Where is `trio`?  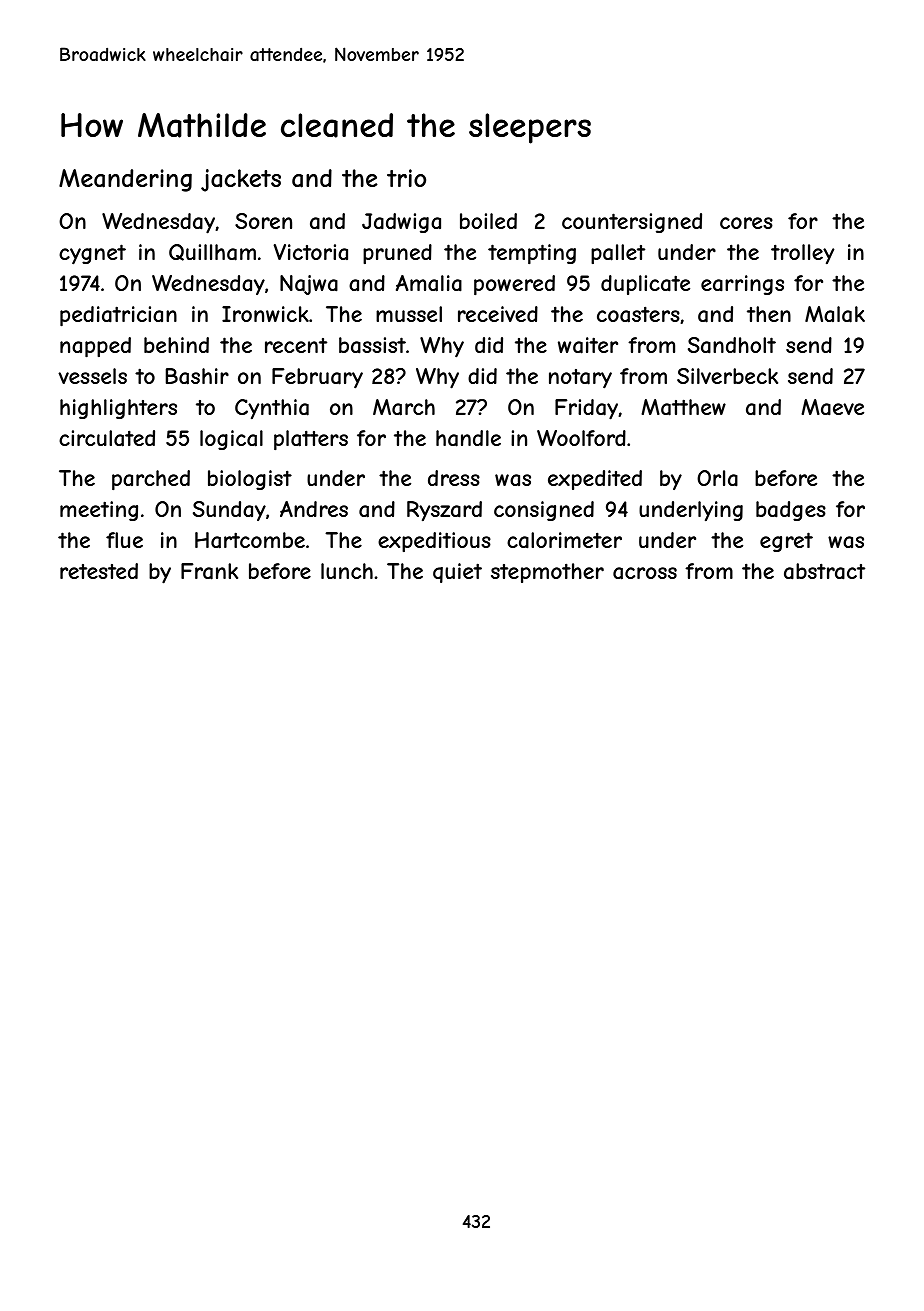 trio is located at coordinates (406, 178).
